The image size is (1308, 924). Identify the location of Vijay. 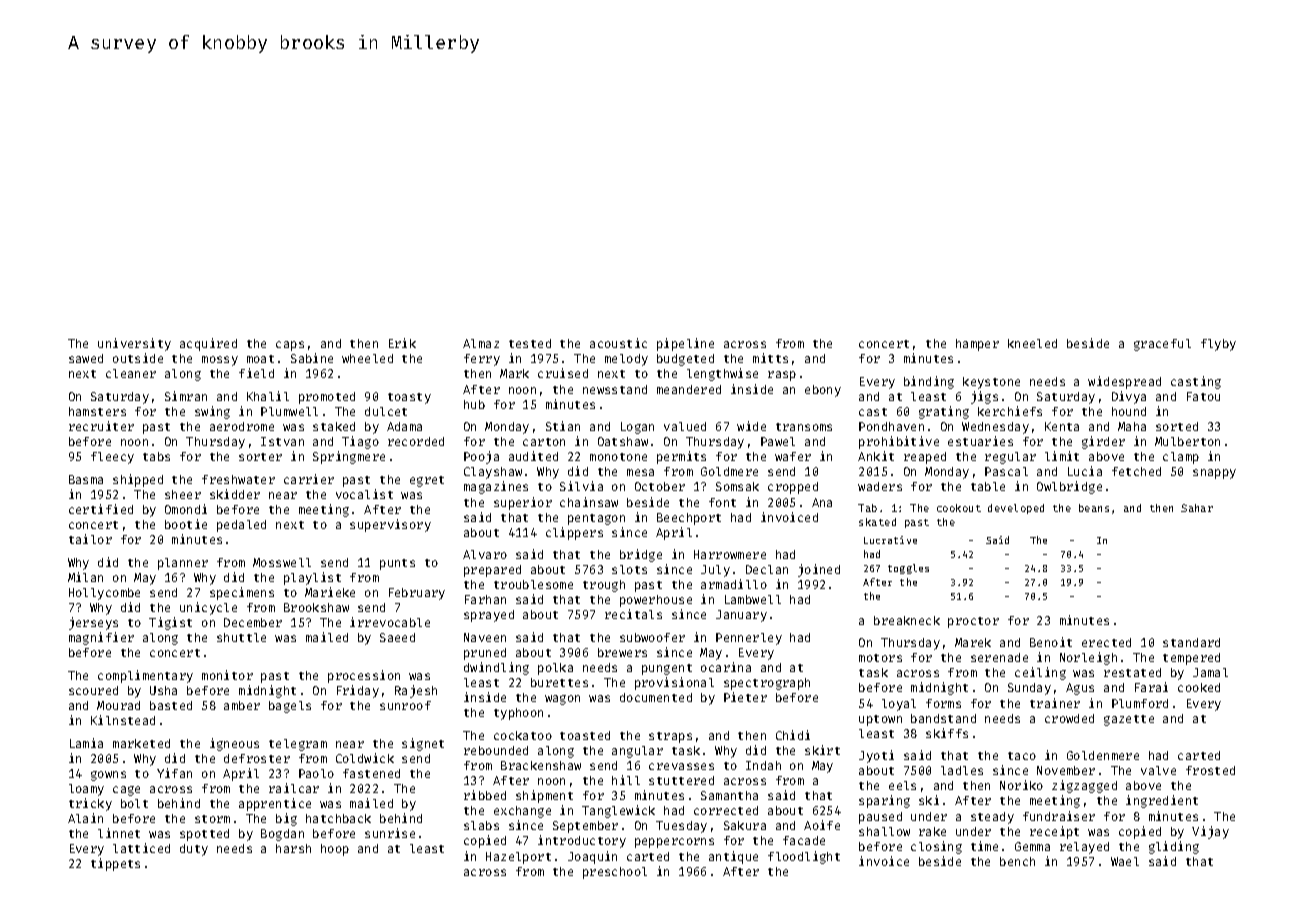
(1210, 832).
